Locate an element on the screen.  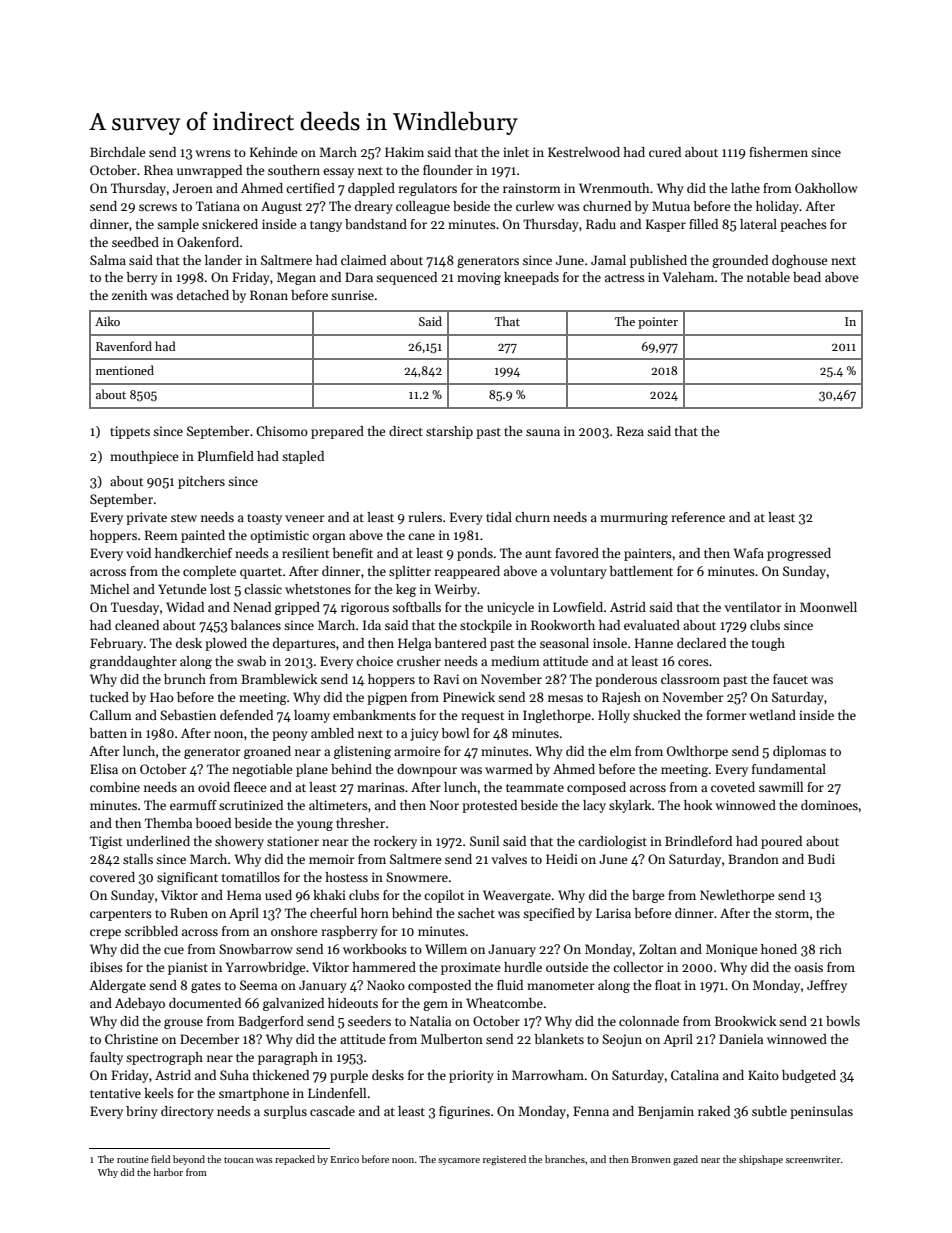
cured is located at coordinates (665, 152).
